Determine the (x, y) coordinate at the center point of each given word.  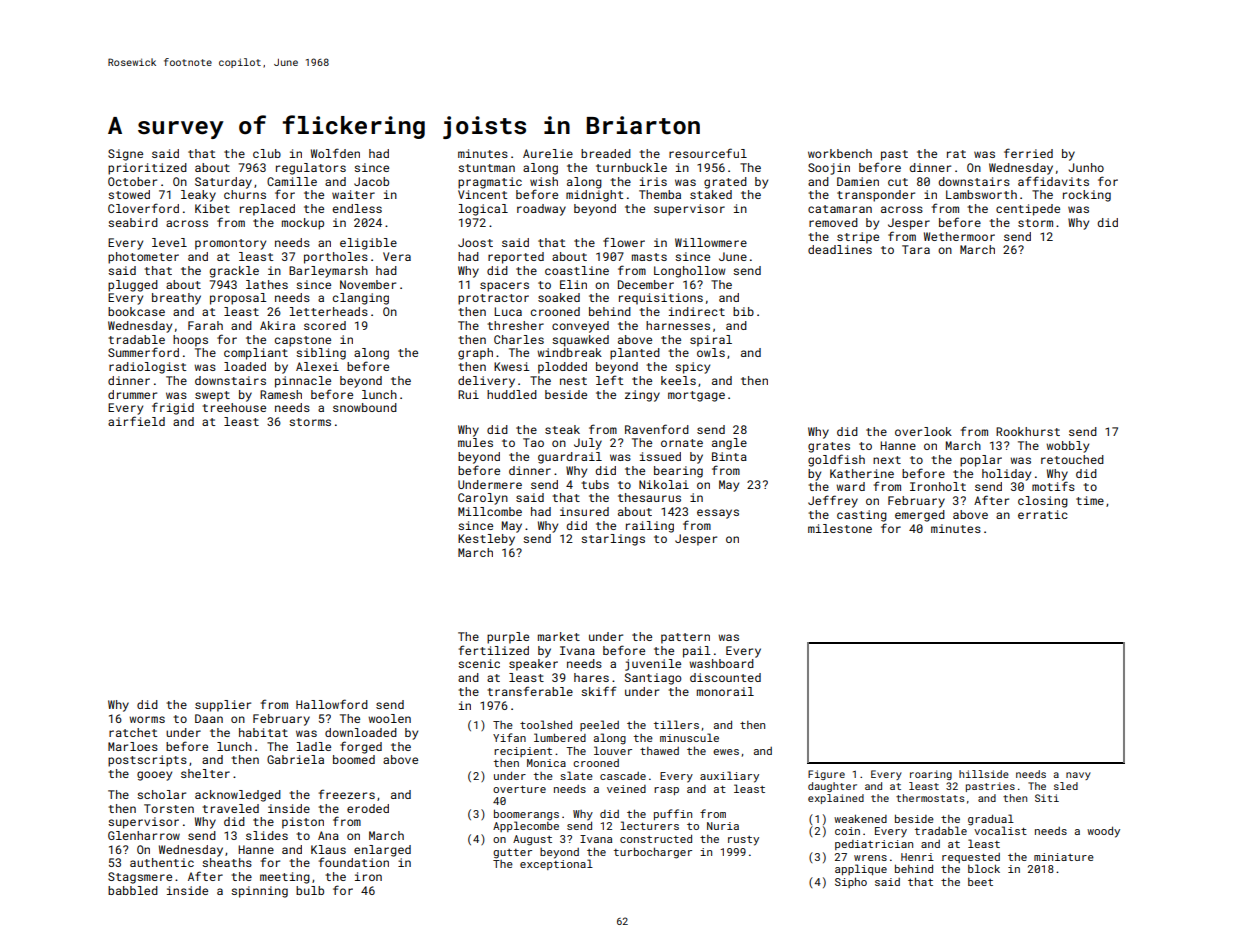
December (646, 284)
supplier (223, 706)
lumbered (560, 737)
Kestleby (486, 540)
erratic (1043, 514)
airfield (136, 421)
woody (1103, 832)
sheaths (227, 862)
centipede (1028, 210)
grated (725, 183)
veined (626, 789)
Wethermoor (959, 236)
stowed (129, 194)
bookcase (136, 311)
